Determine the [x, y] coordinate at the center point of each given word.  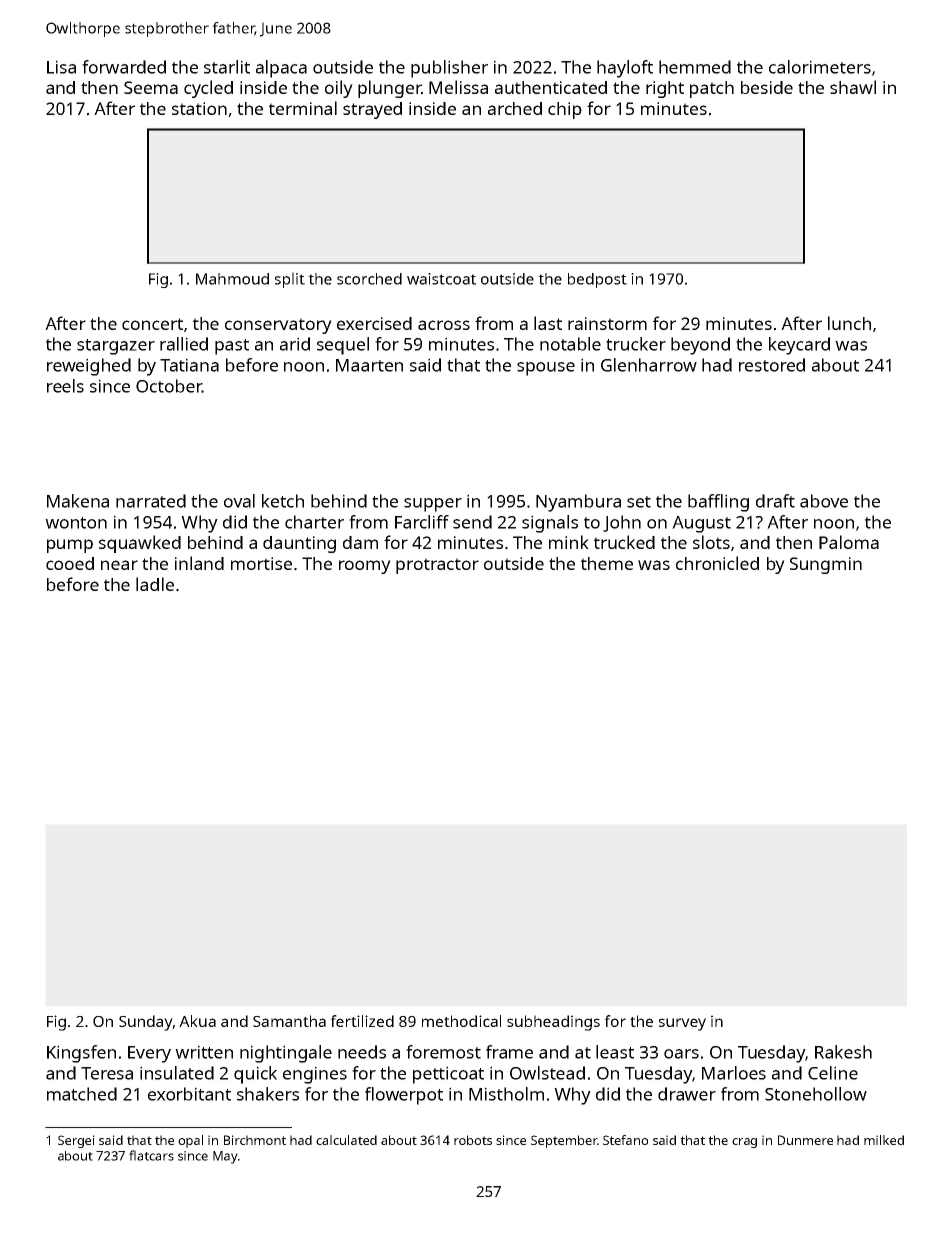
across [444, 325]
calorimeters [820, 67]
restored [772, 365]
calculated [346, 1140]
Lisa [61, 67]
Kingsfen [81, 1054]
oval [239, 501]
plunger [389, 89]
